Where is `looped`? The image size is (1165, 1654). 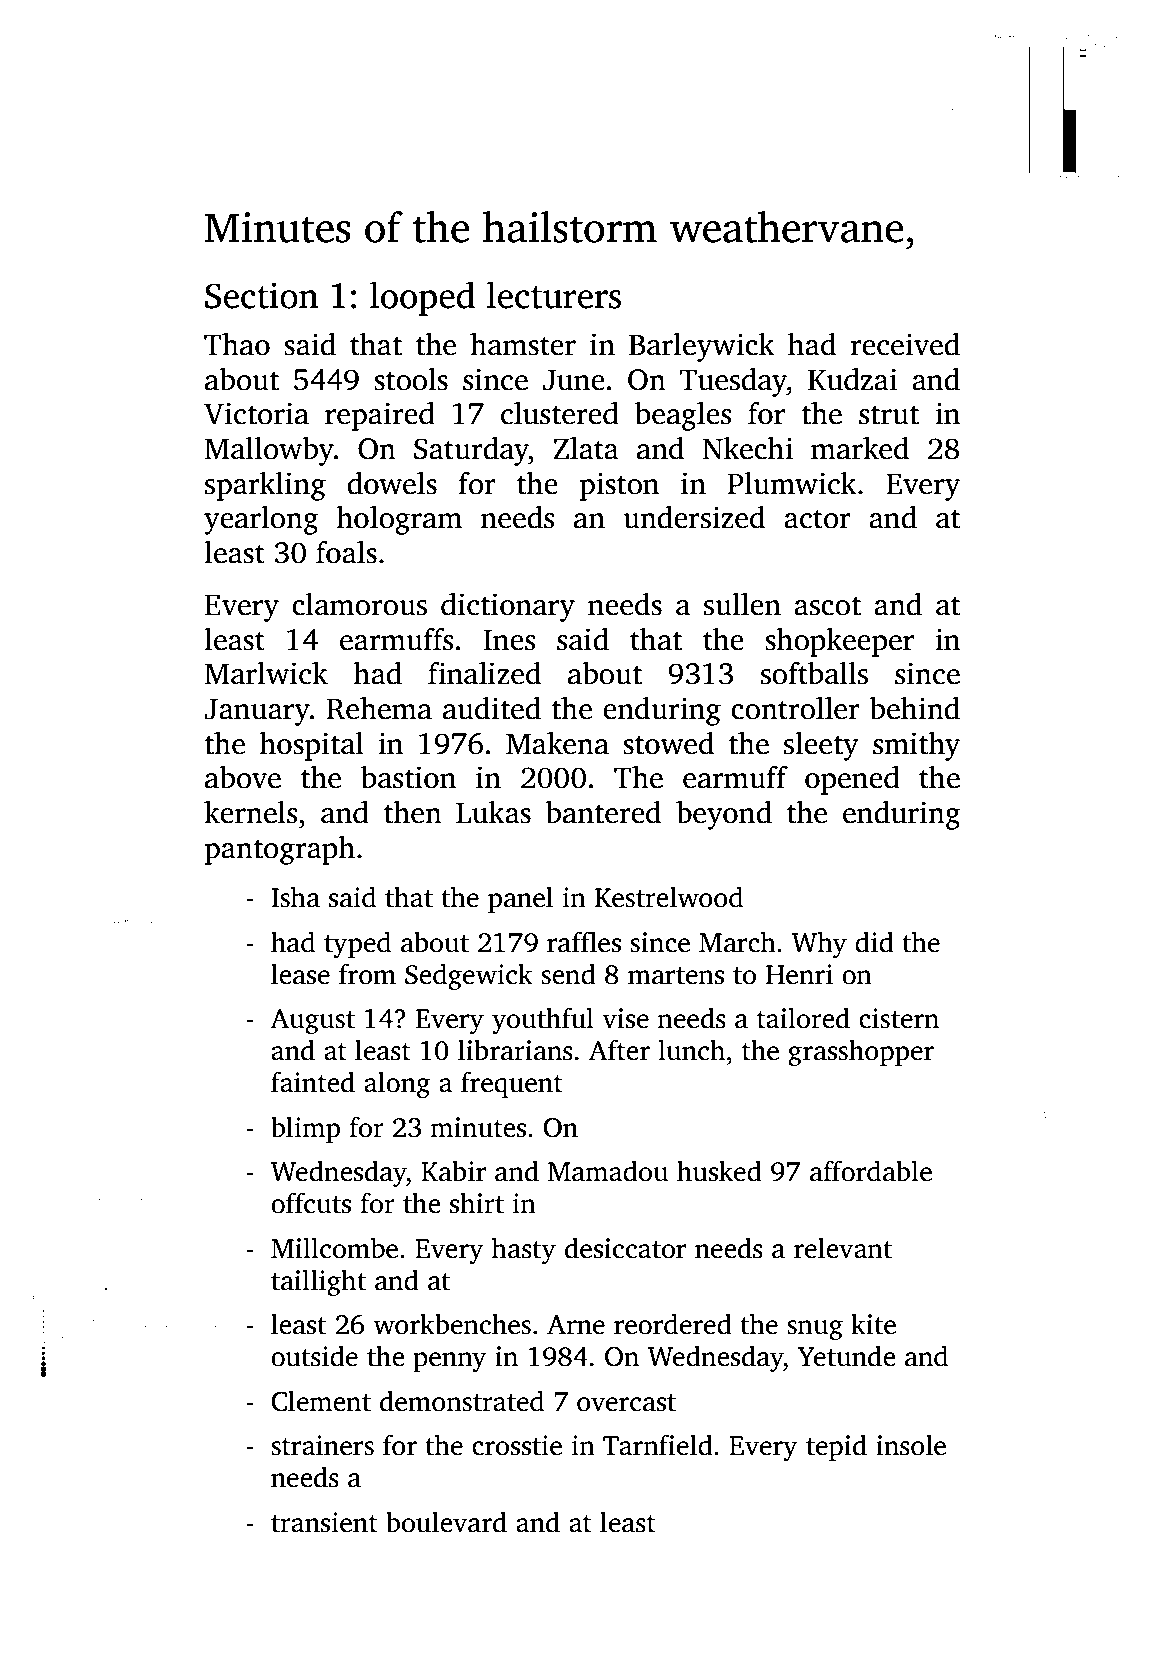
looped is located at coordinates (422, 298).
